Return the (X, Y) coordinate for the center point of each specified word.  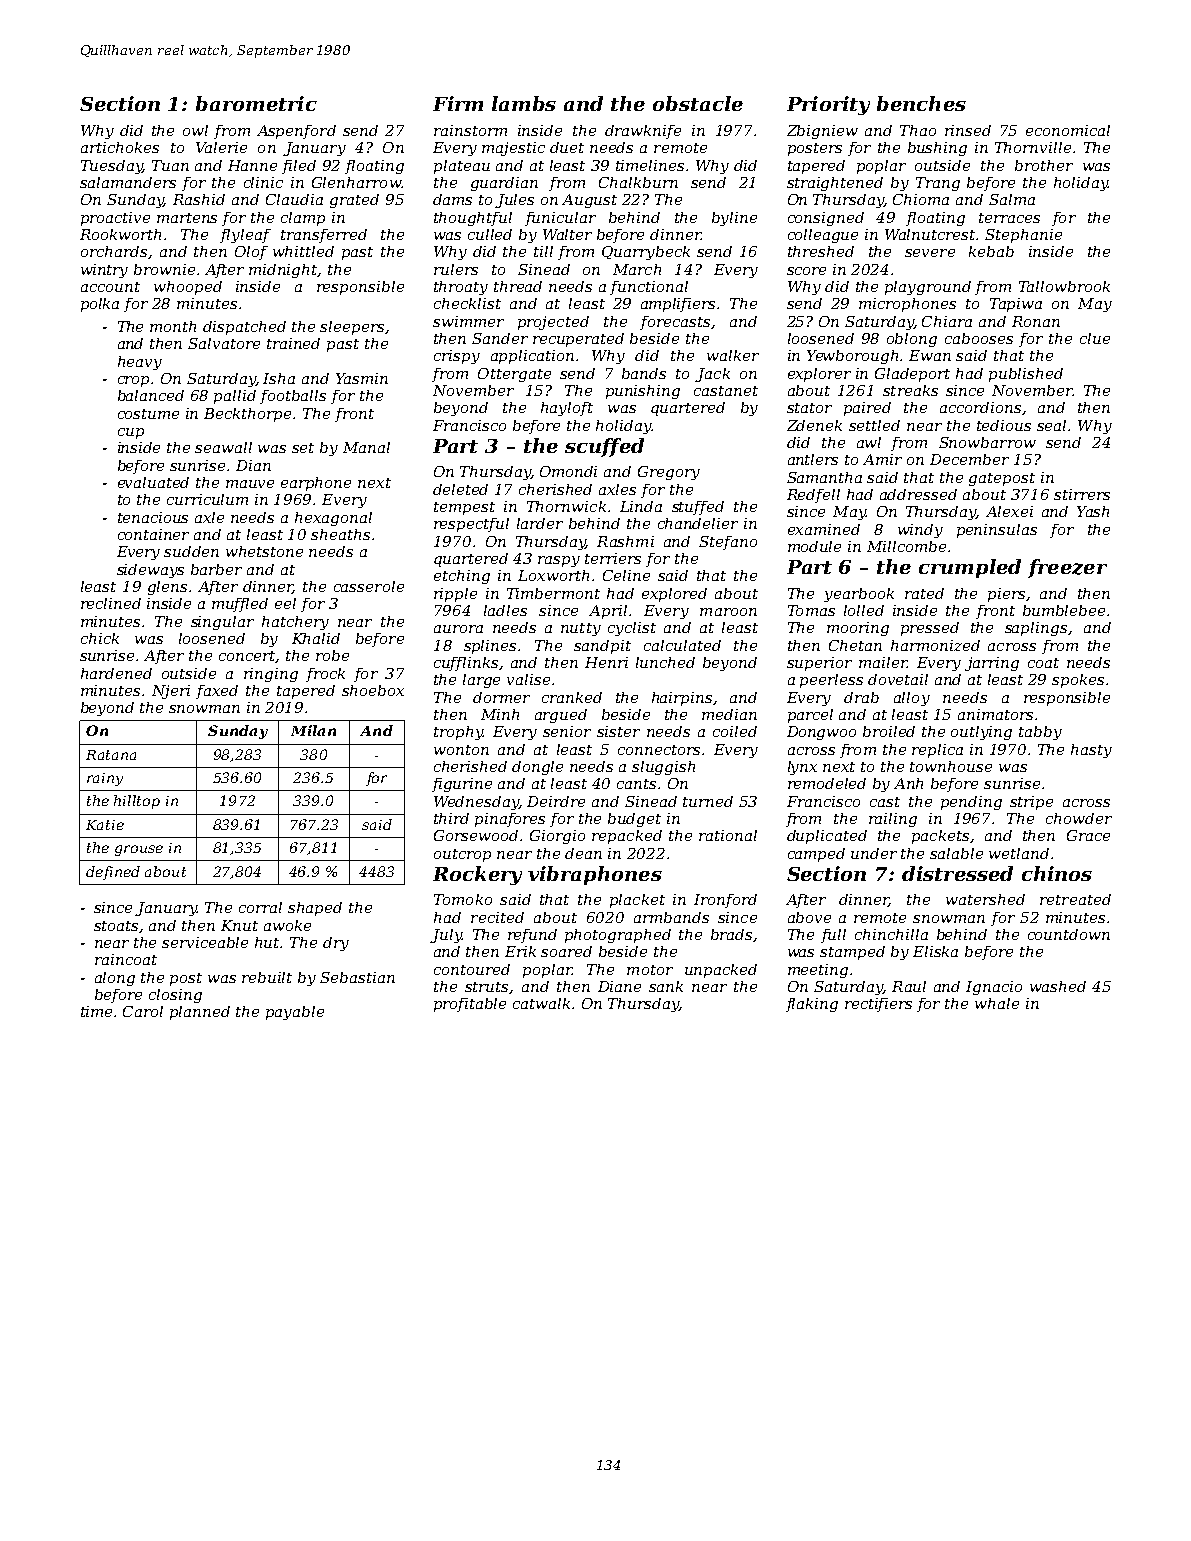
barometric (256, 103)
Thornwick (566, 506)
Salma (1012, 199)
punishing (643, 392)
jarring (992, 664)
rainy (105, 779)
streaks (910, 390)
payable (295, 1013)
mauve (250, 484)
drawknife (643, 132)
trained (293, 343)
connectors (659, 750)
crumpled (970, 568)
